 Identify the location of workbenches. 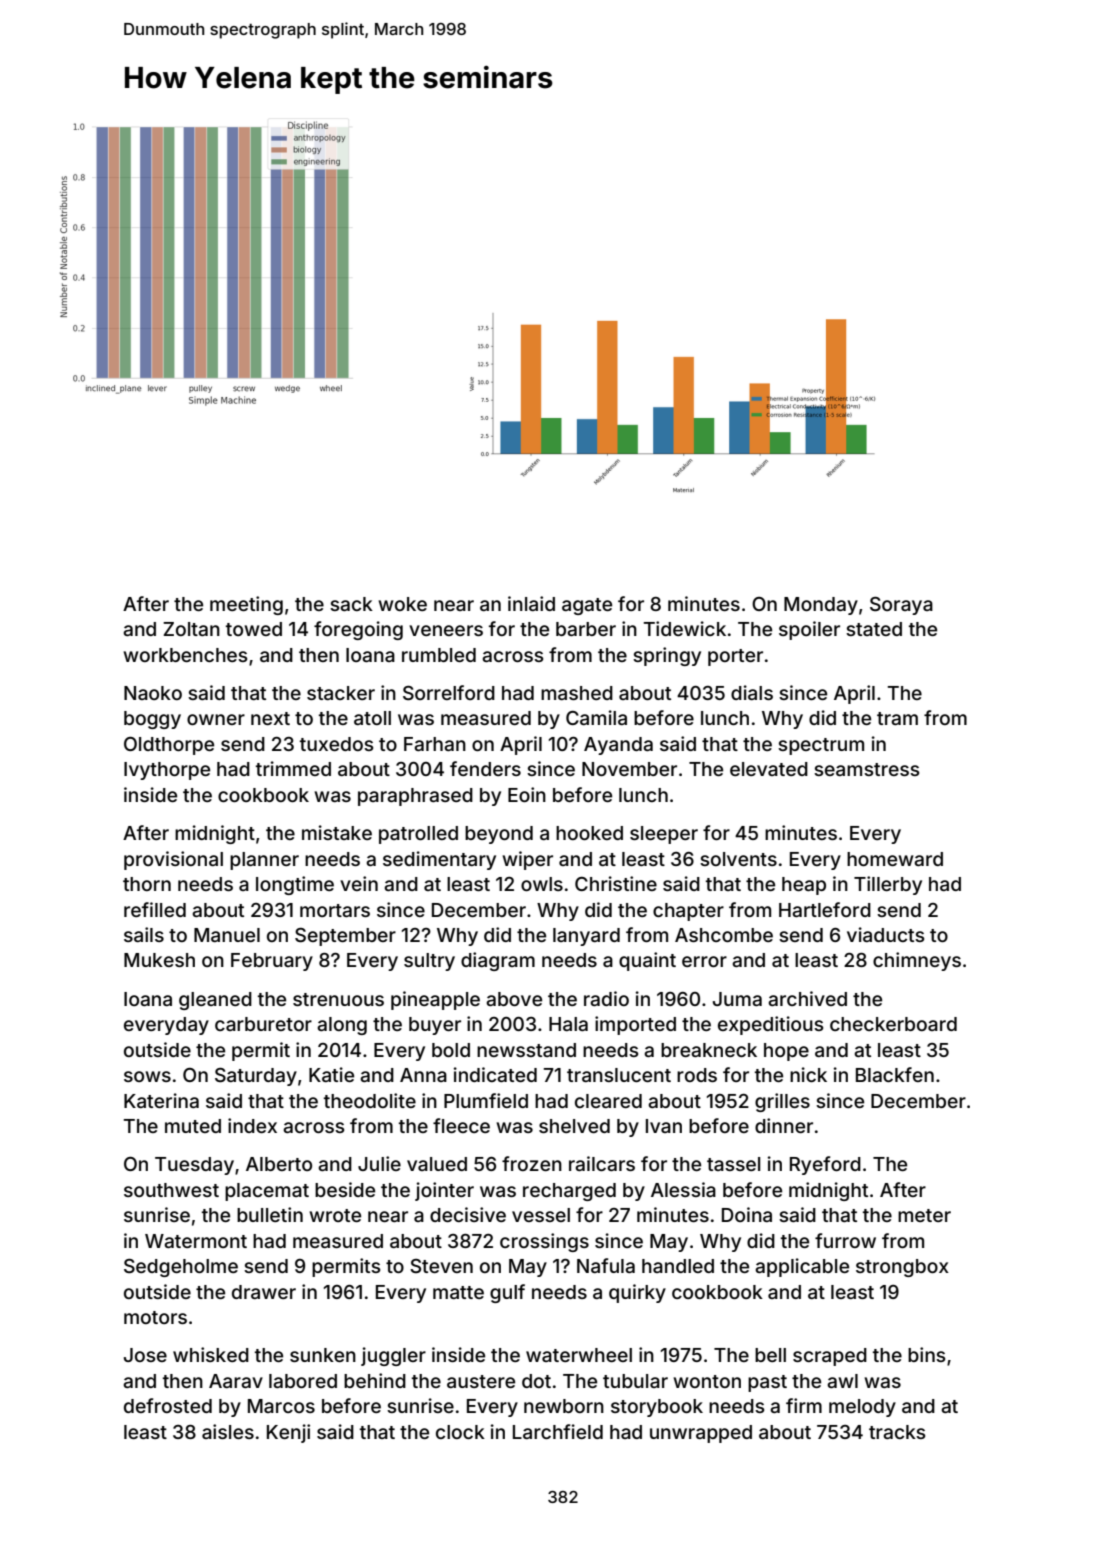
(185, 655).
